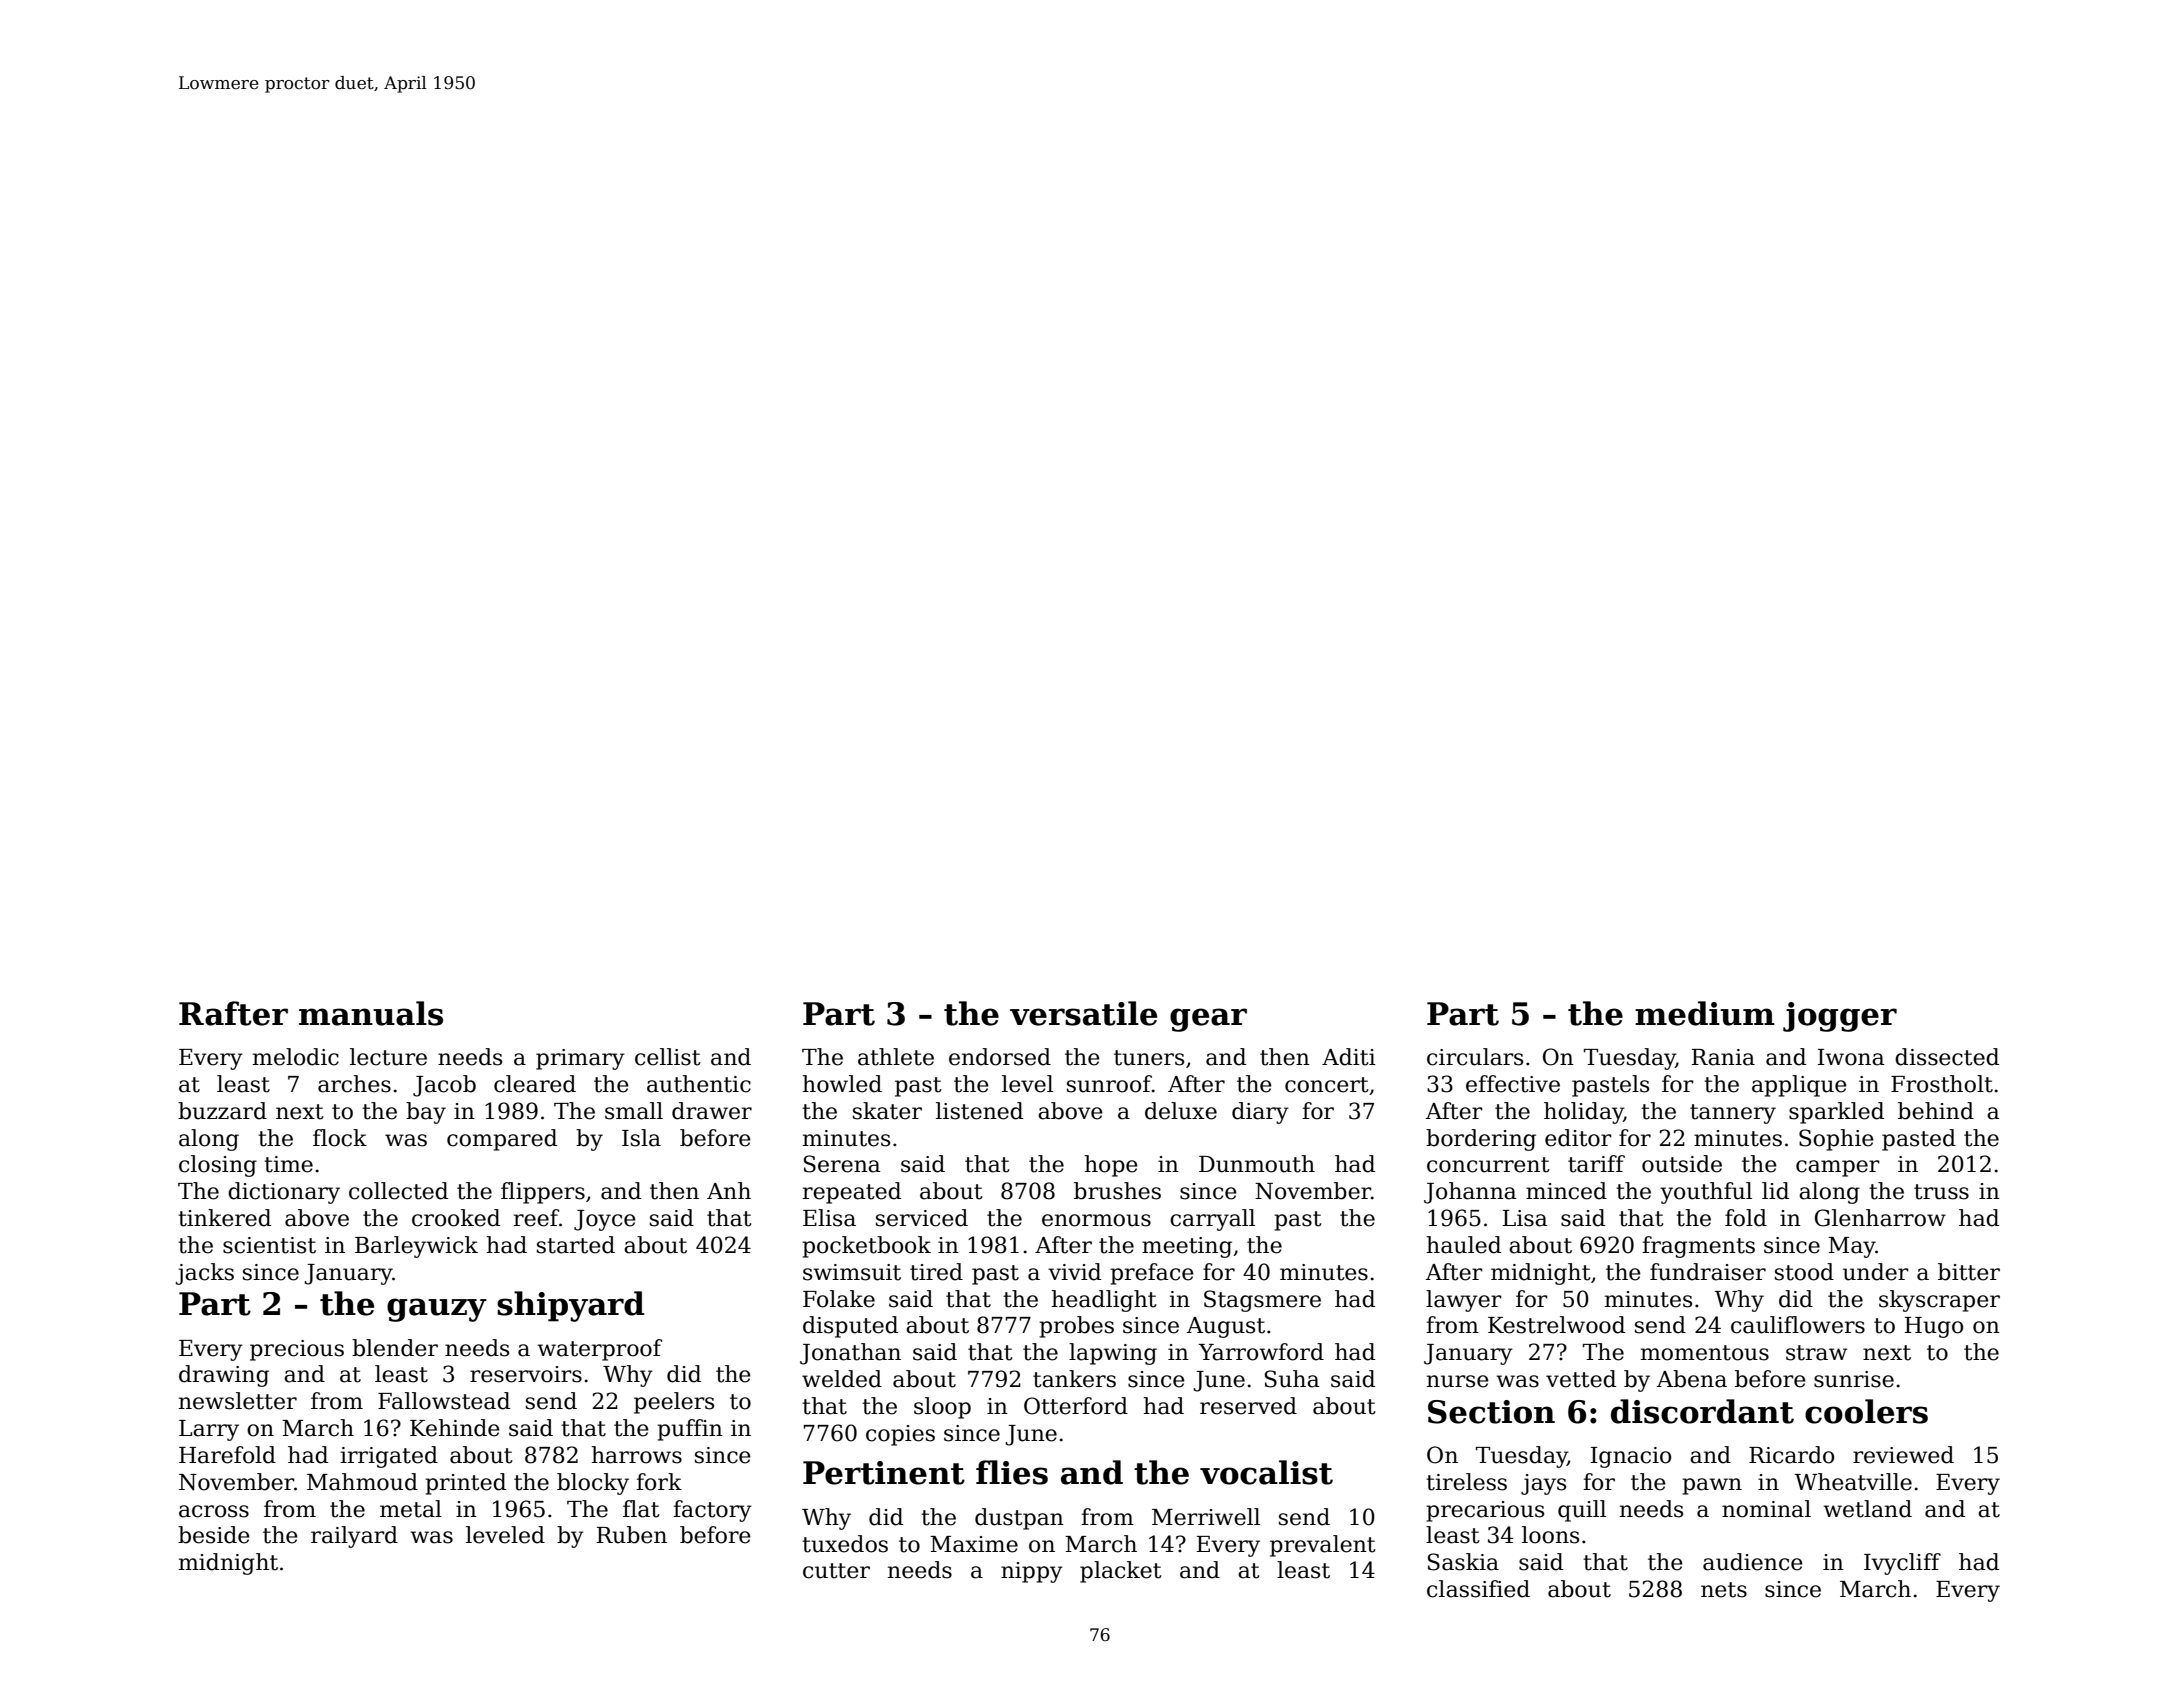 The image size is (2178, 1683). Describe the element at coordinates (1724, 1590) in the screenshot. I see `nets` at that location.
